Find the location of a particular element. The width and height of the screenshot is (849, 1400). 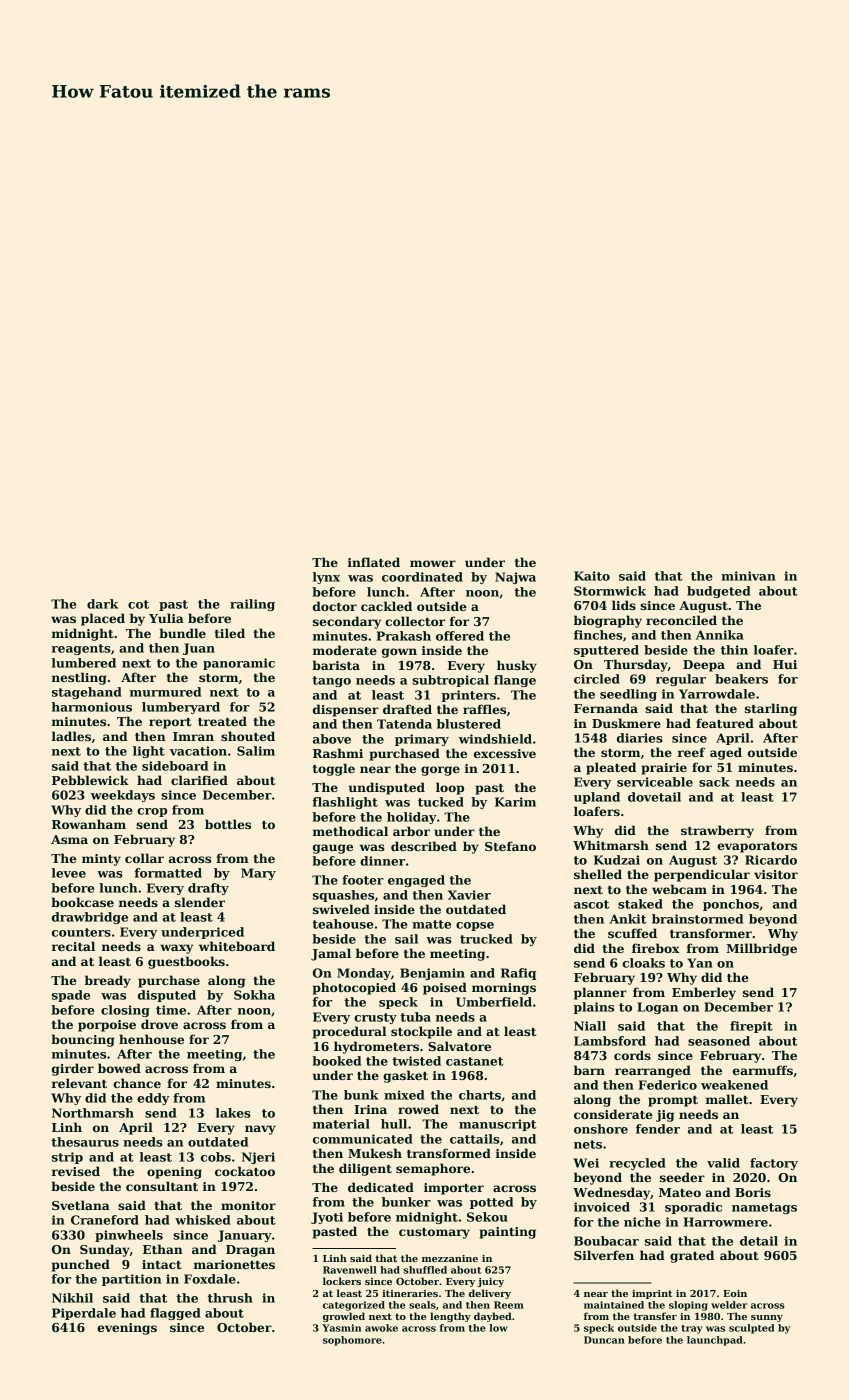

slender is located at coordinates (200, 902).
